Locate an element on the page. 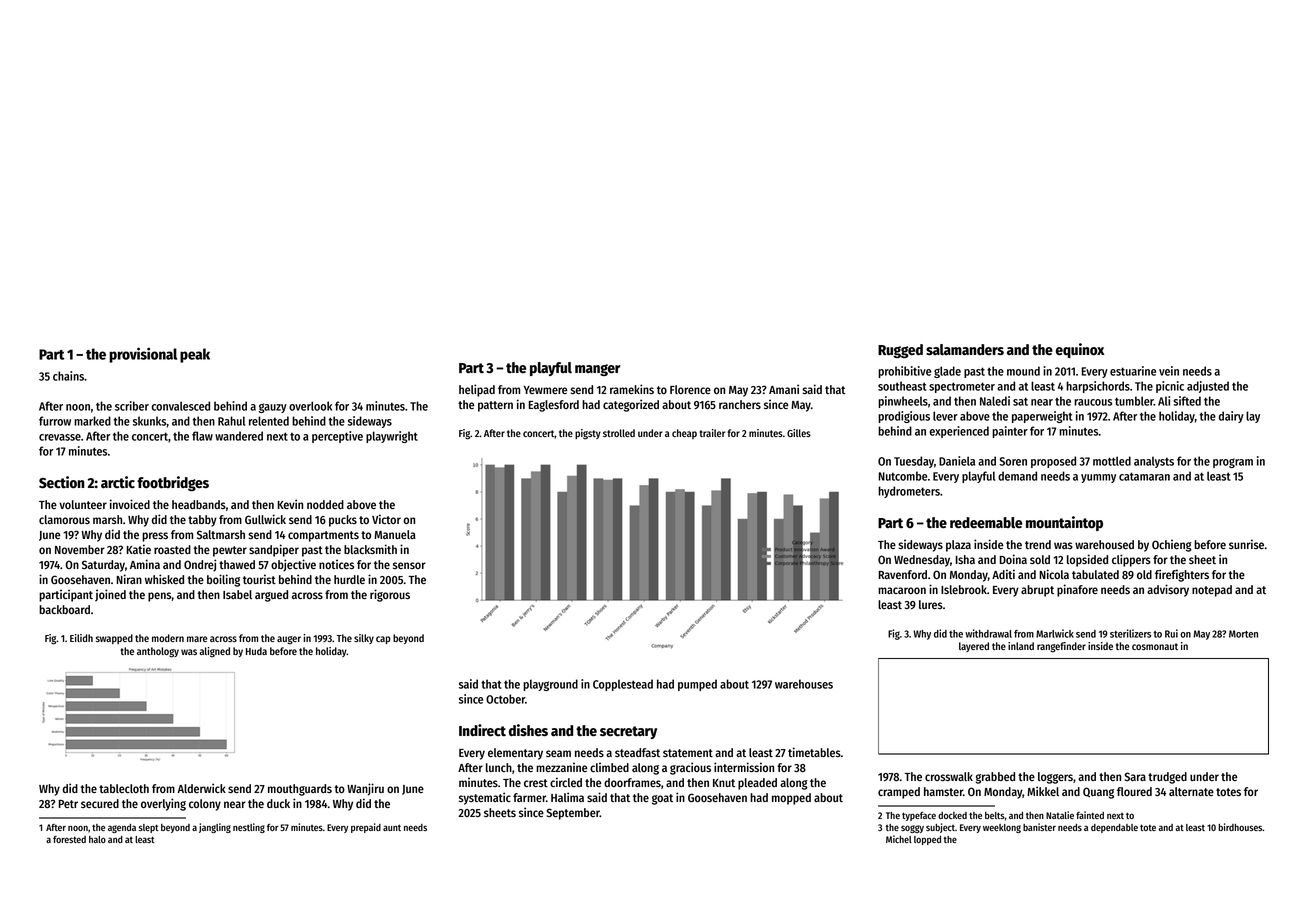 The image size is (1308, 924). clamorous is located at coordinates (64, 519).
